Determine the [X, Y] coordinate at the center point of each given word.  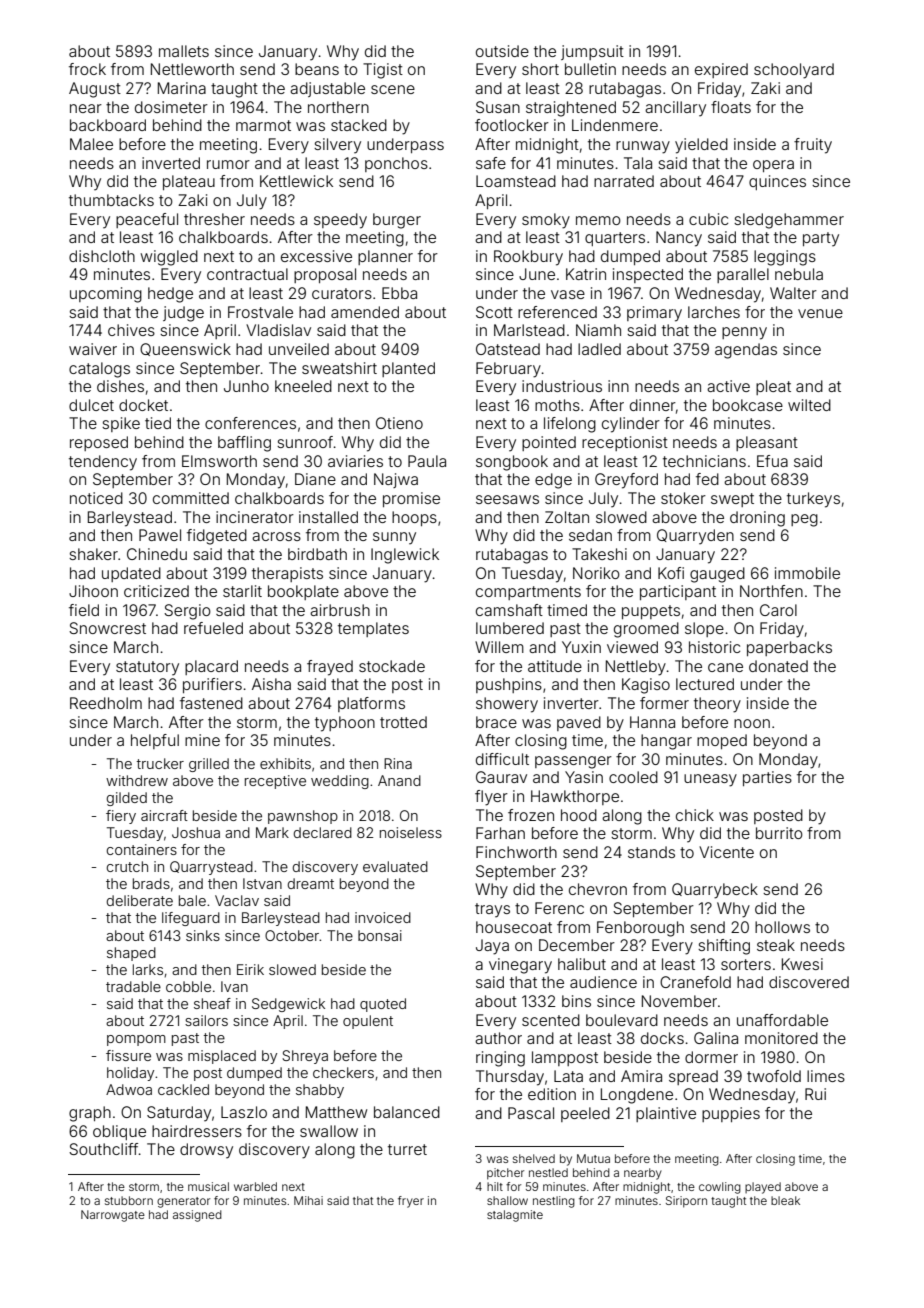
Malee [91, 144]
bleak [785, 1200]
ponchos [396, 164]
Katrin [586, 274]
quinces [777, 182]
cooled [633, 777]
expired [721, 70]
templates [373, 629]
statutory [147, 668]
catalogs [99, 370]
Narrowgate [113, 1216]
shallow [507, 1200]
